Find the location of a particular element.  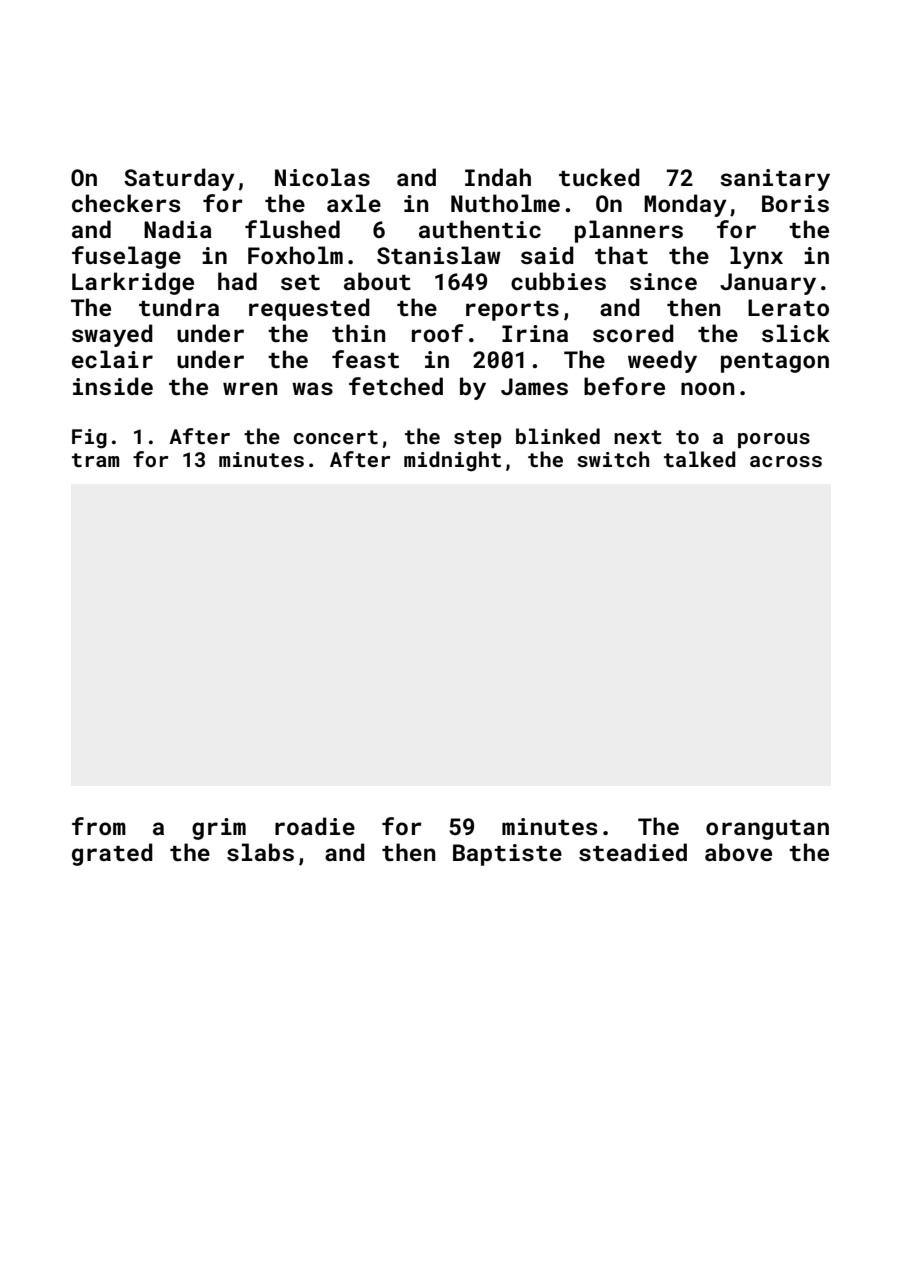

tram is located at coordinates (95, 460).
